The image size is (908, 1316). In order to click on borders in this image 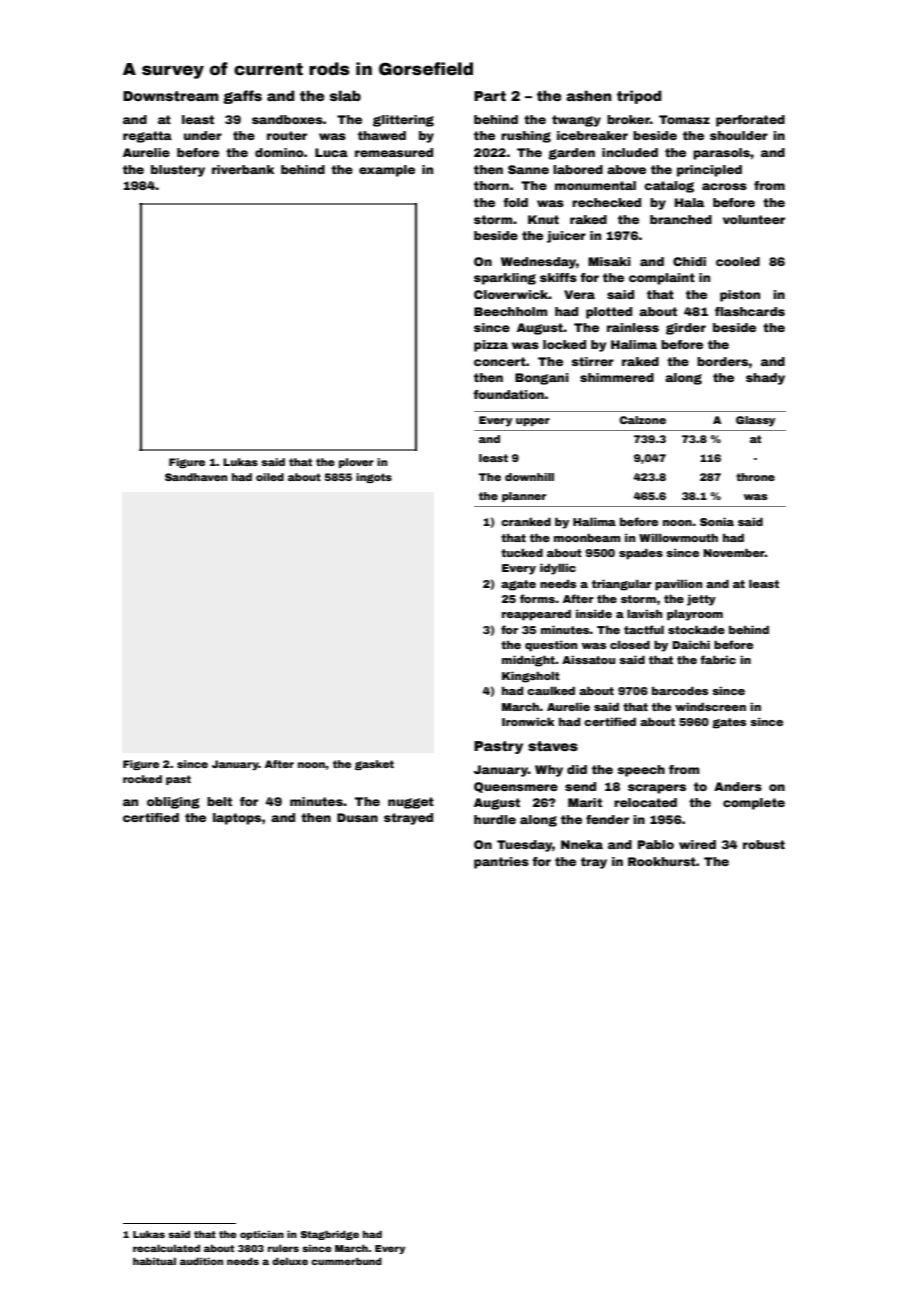, I will do `click(722, 361)`.
